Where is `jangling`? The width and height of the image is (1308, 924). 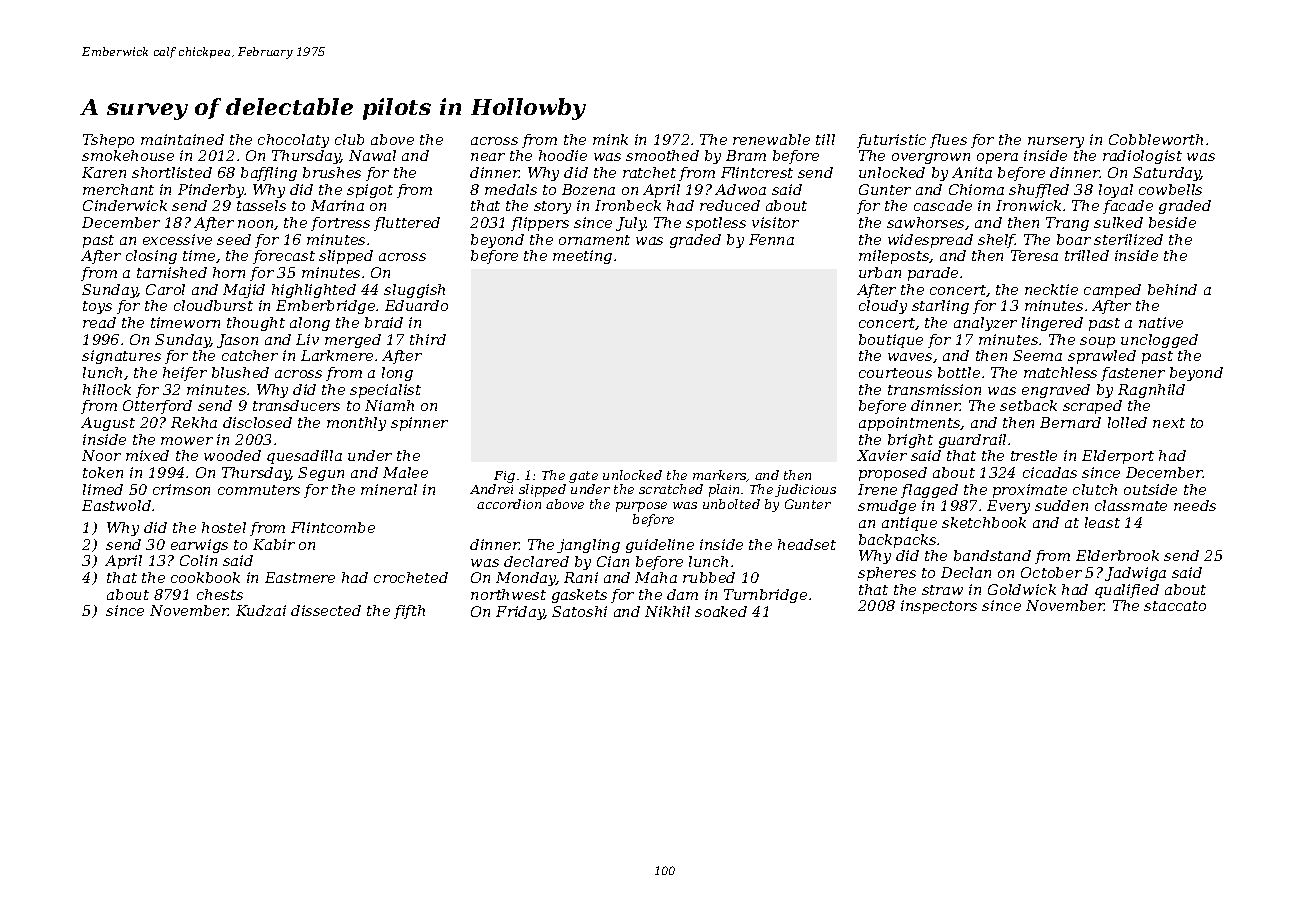 jangling is located at coordinates (588, 546).
